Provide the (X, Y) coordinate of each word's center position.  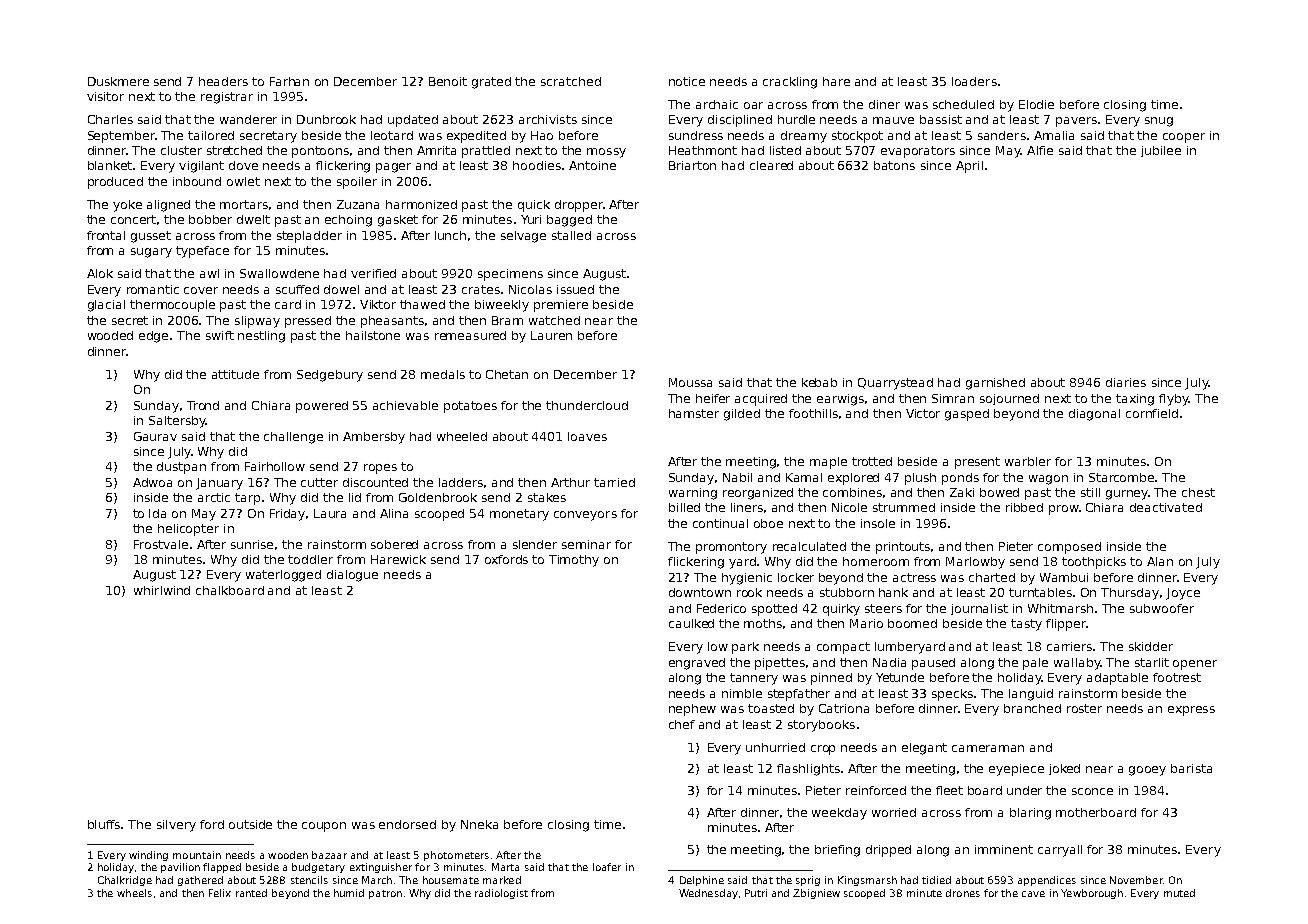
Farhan (289, 81)
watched (554, 320)
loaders (974, 81)
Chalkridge (125, 881)
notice (687, 81)
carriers (1069, 646)
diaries (1126, 382)
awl (209, 273)
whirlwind (162, 590)
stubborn (847, 592)
